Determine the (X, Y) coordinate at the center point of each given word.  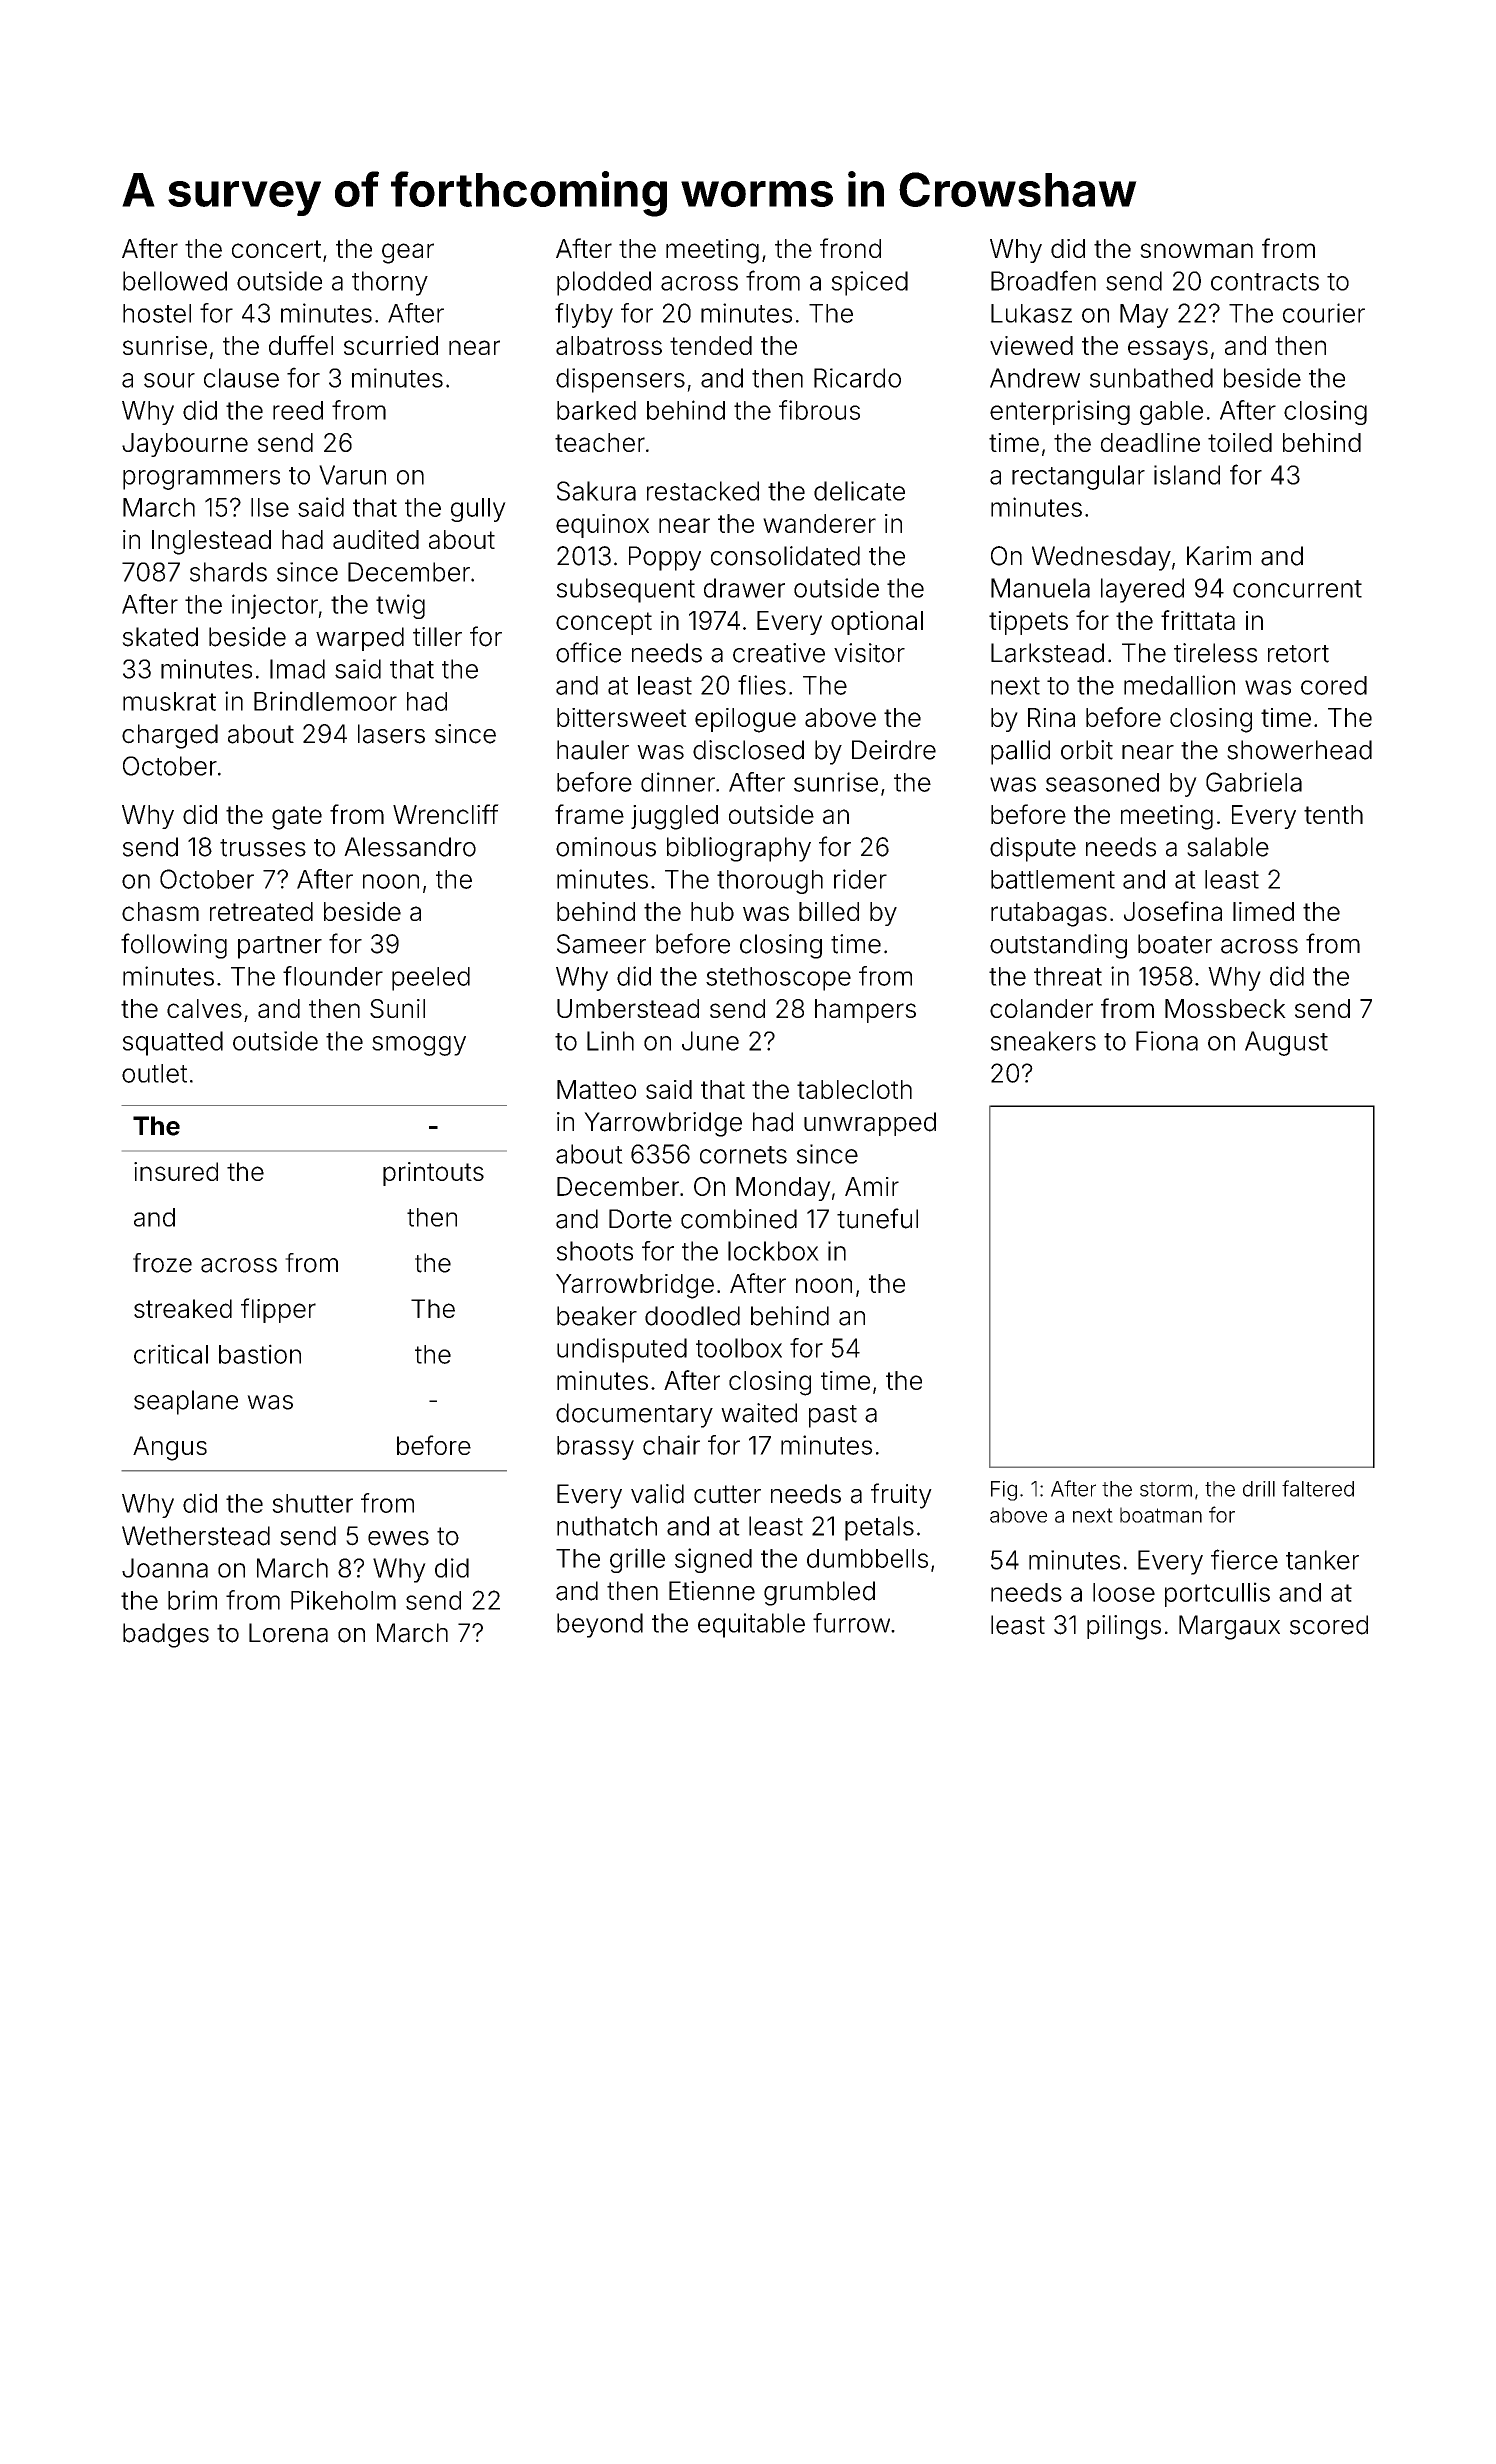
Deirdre (894, 750)
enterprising (1060, 412)
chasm (160, 911)
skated (160, 637)
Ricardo (857, 378)
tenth (1333, 814)
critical (171, 1354)
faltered (1318, 1488)
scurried (391, 345)
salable (1228, 847)
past (833, 1416)
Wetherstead (196, 1536)
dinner (678, 782)
